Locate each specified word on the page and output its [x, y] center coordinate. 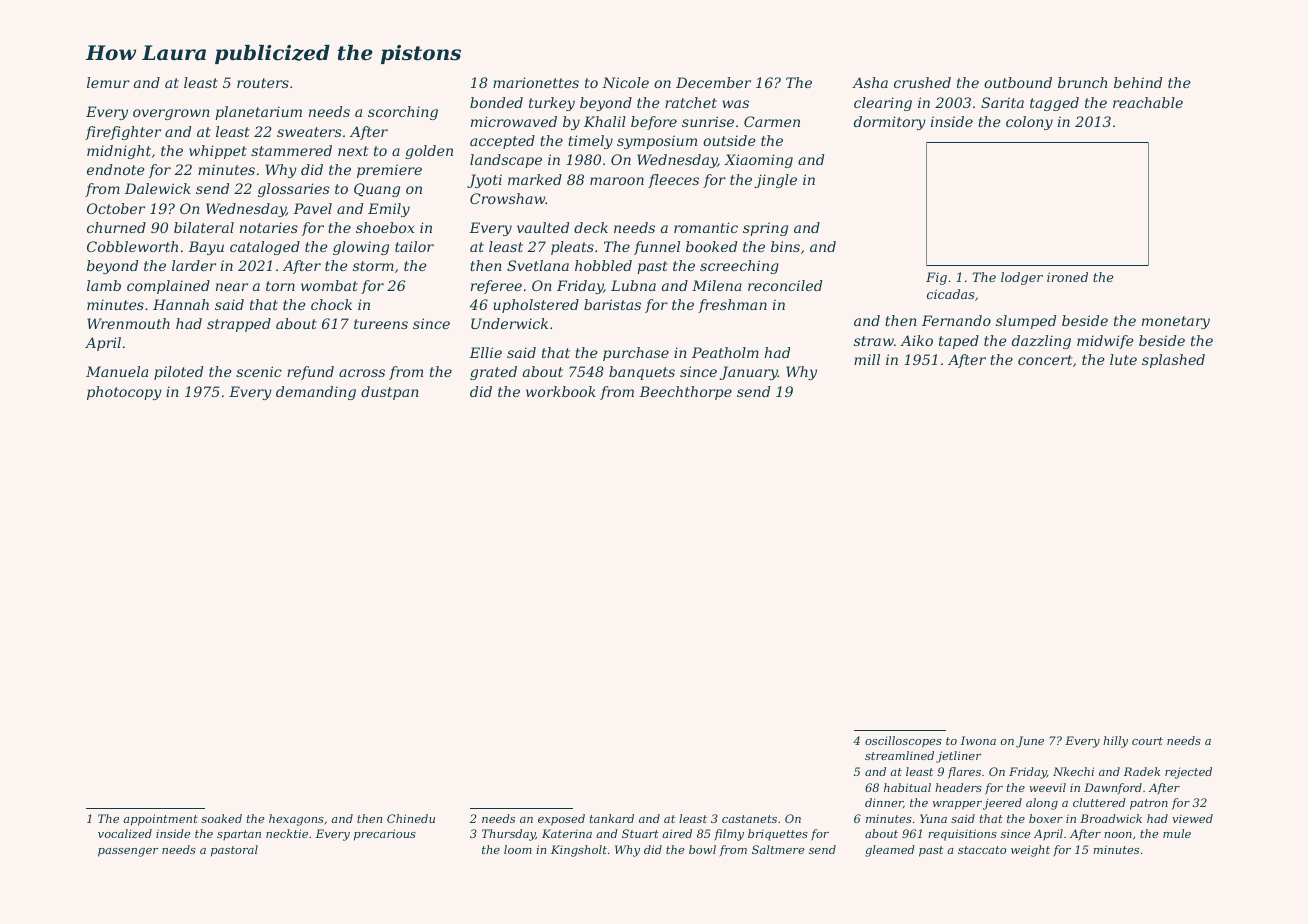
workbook [561, 391]
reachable [1148, 102]
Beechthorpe [685, 393]
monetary [1176, 322]
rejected [1188, 773]
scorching [403, 113]
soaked [221, 818]
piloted [178, 373]
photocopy [124, 393]
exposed [561, 820]
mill [867, 359]
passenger [128, 852]
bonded [496, 102]
